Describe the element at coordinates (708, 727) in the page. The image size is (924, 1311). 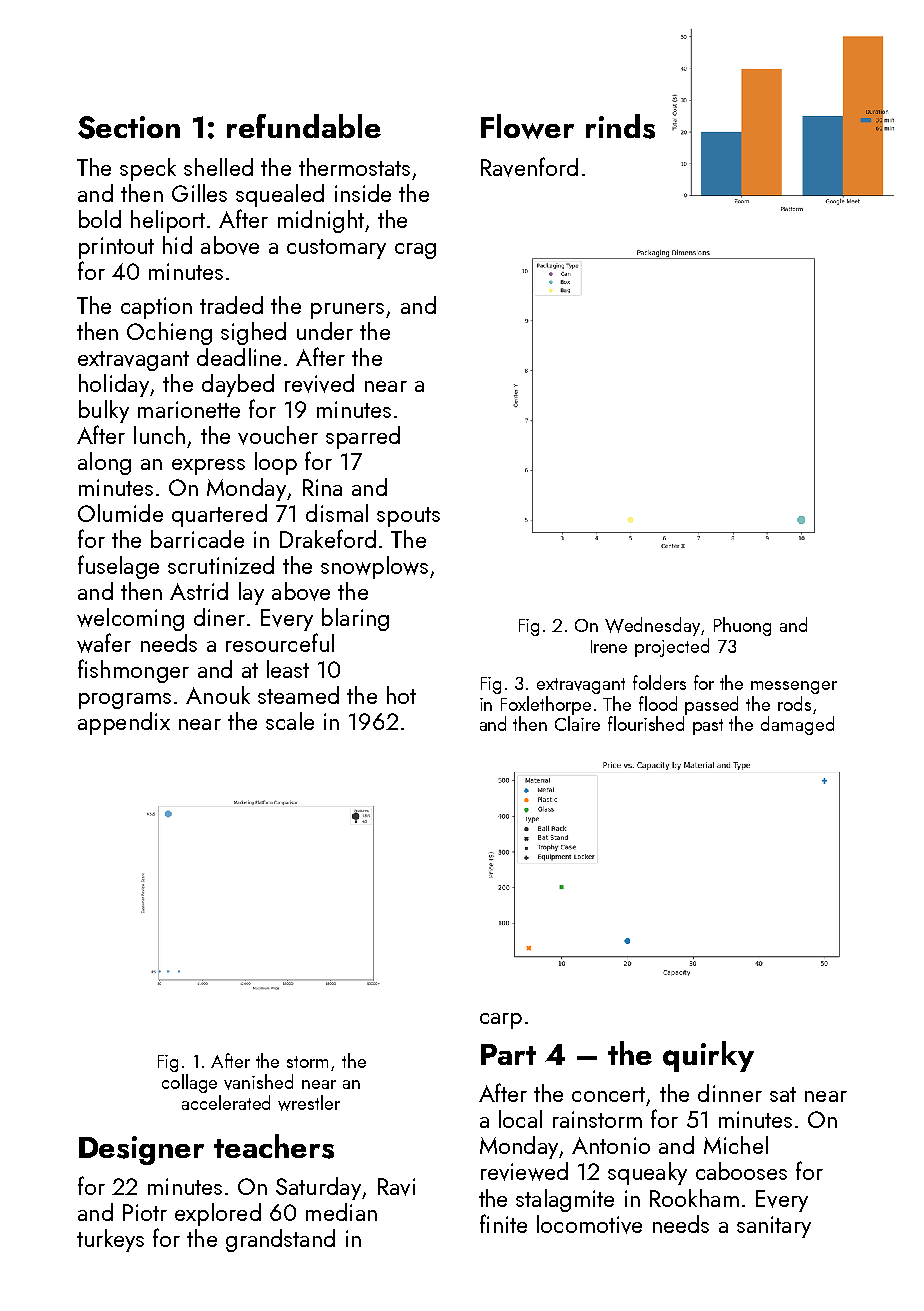
I see `past` at that location.
